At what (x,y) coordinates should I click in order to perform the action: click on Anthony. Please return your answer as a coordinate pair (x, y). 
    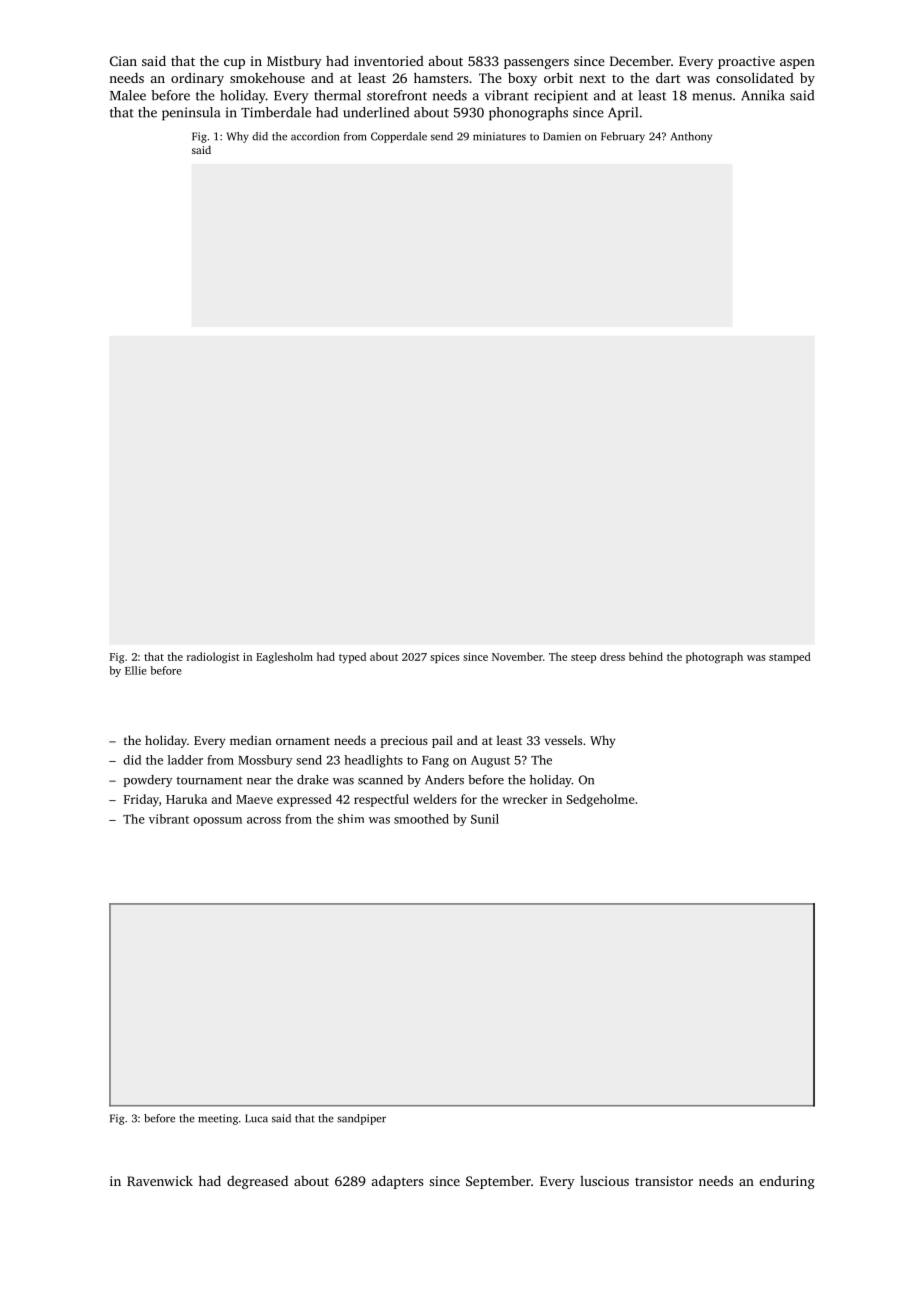
    Looking at the image, I should click on (691, 137).
